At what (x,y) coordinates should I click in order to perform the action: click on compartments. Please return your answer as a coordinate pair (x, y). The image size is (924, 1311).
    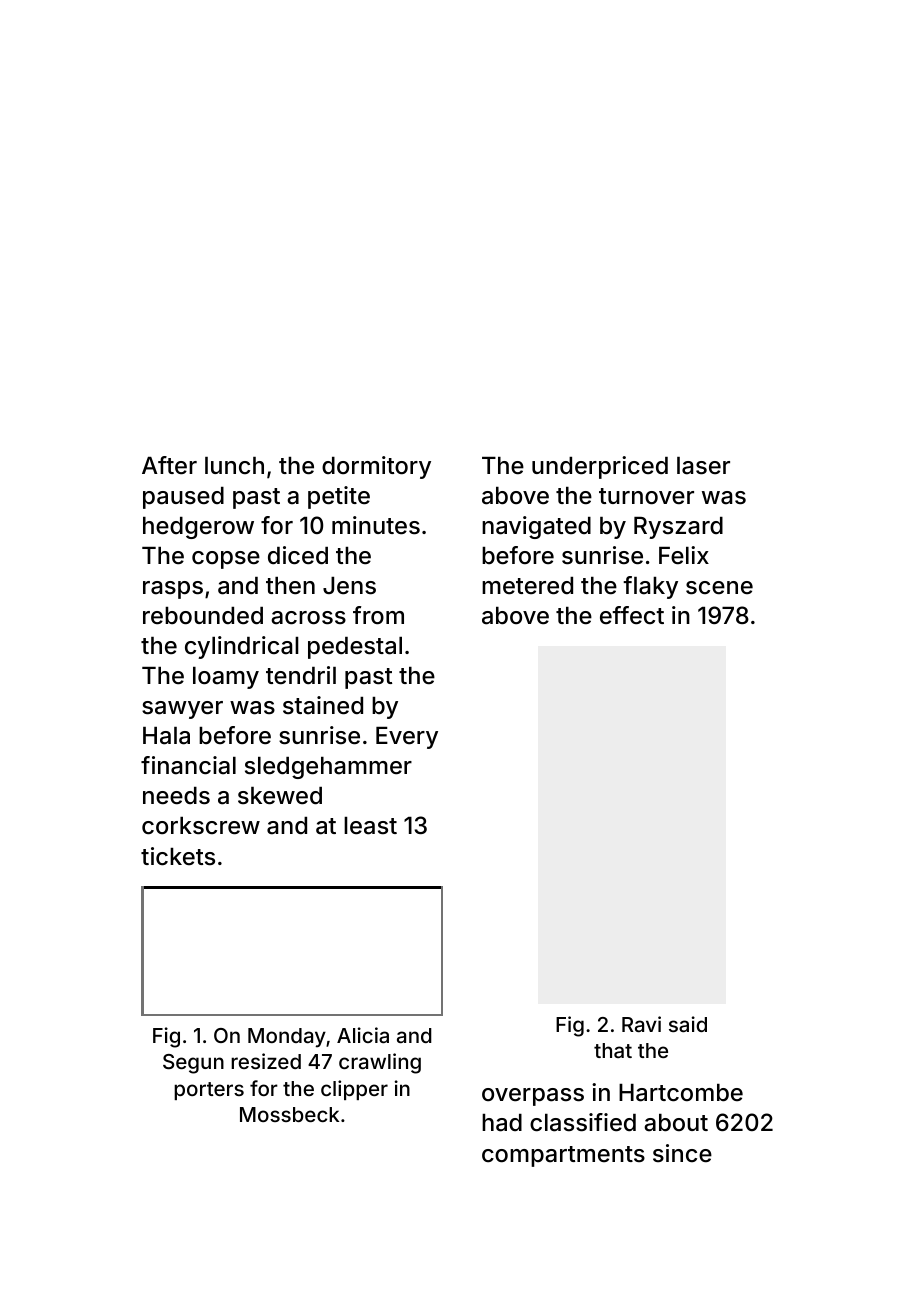
    Looking at the image, I should click on (563, 1156).
